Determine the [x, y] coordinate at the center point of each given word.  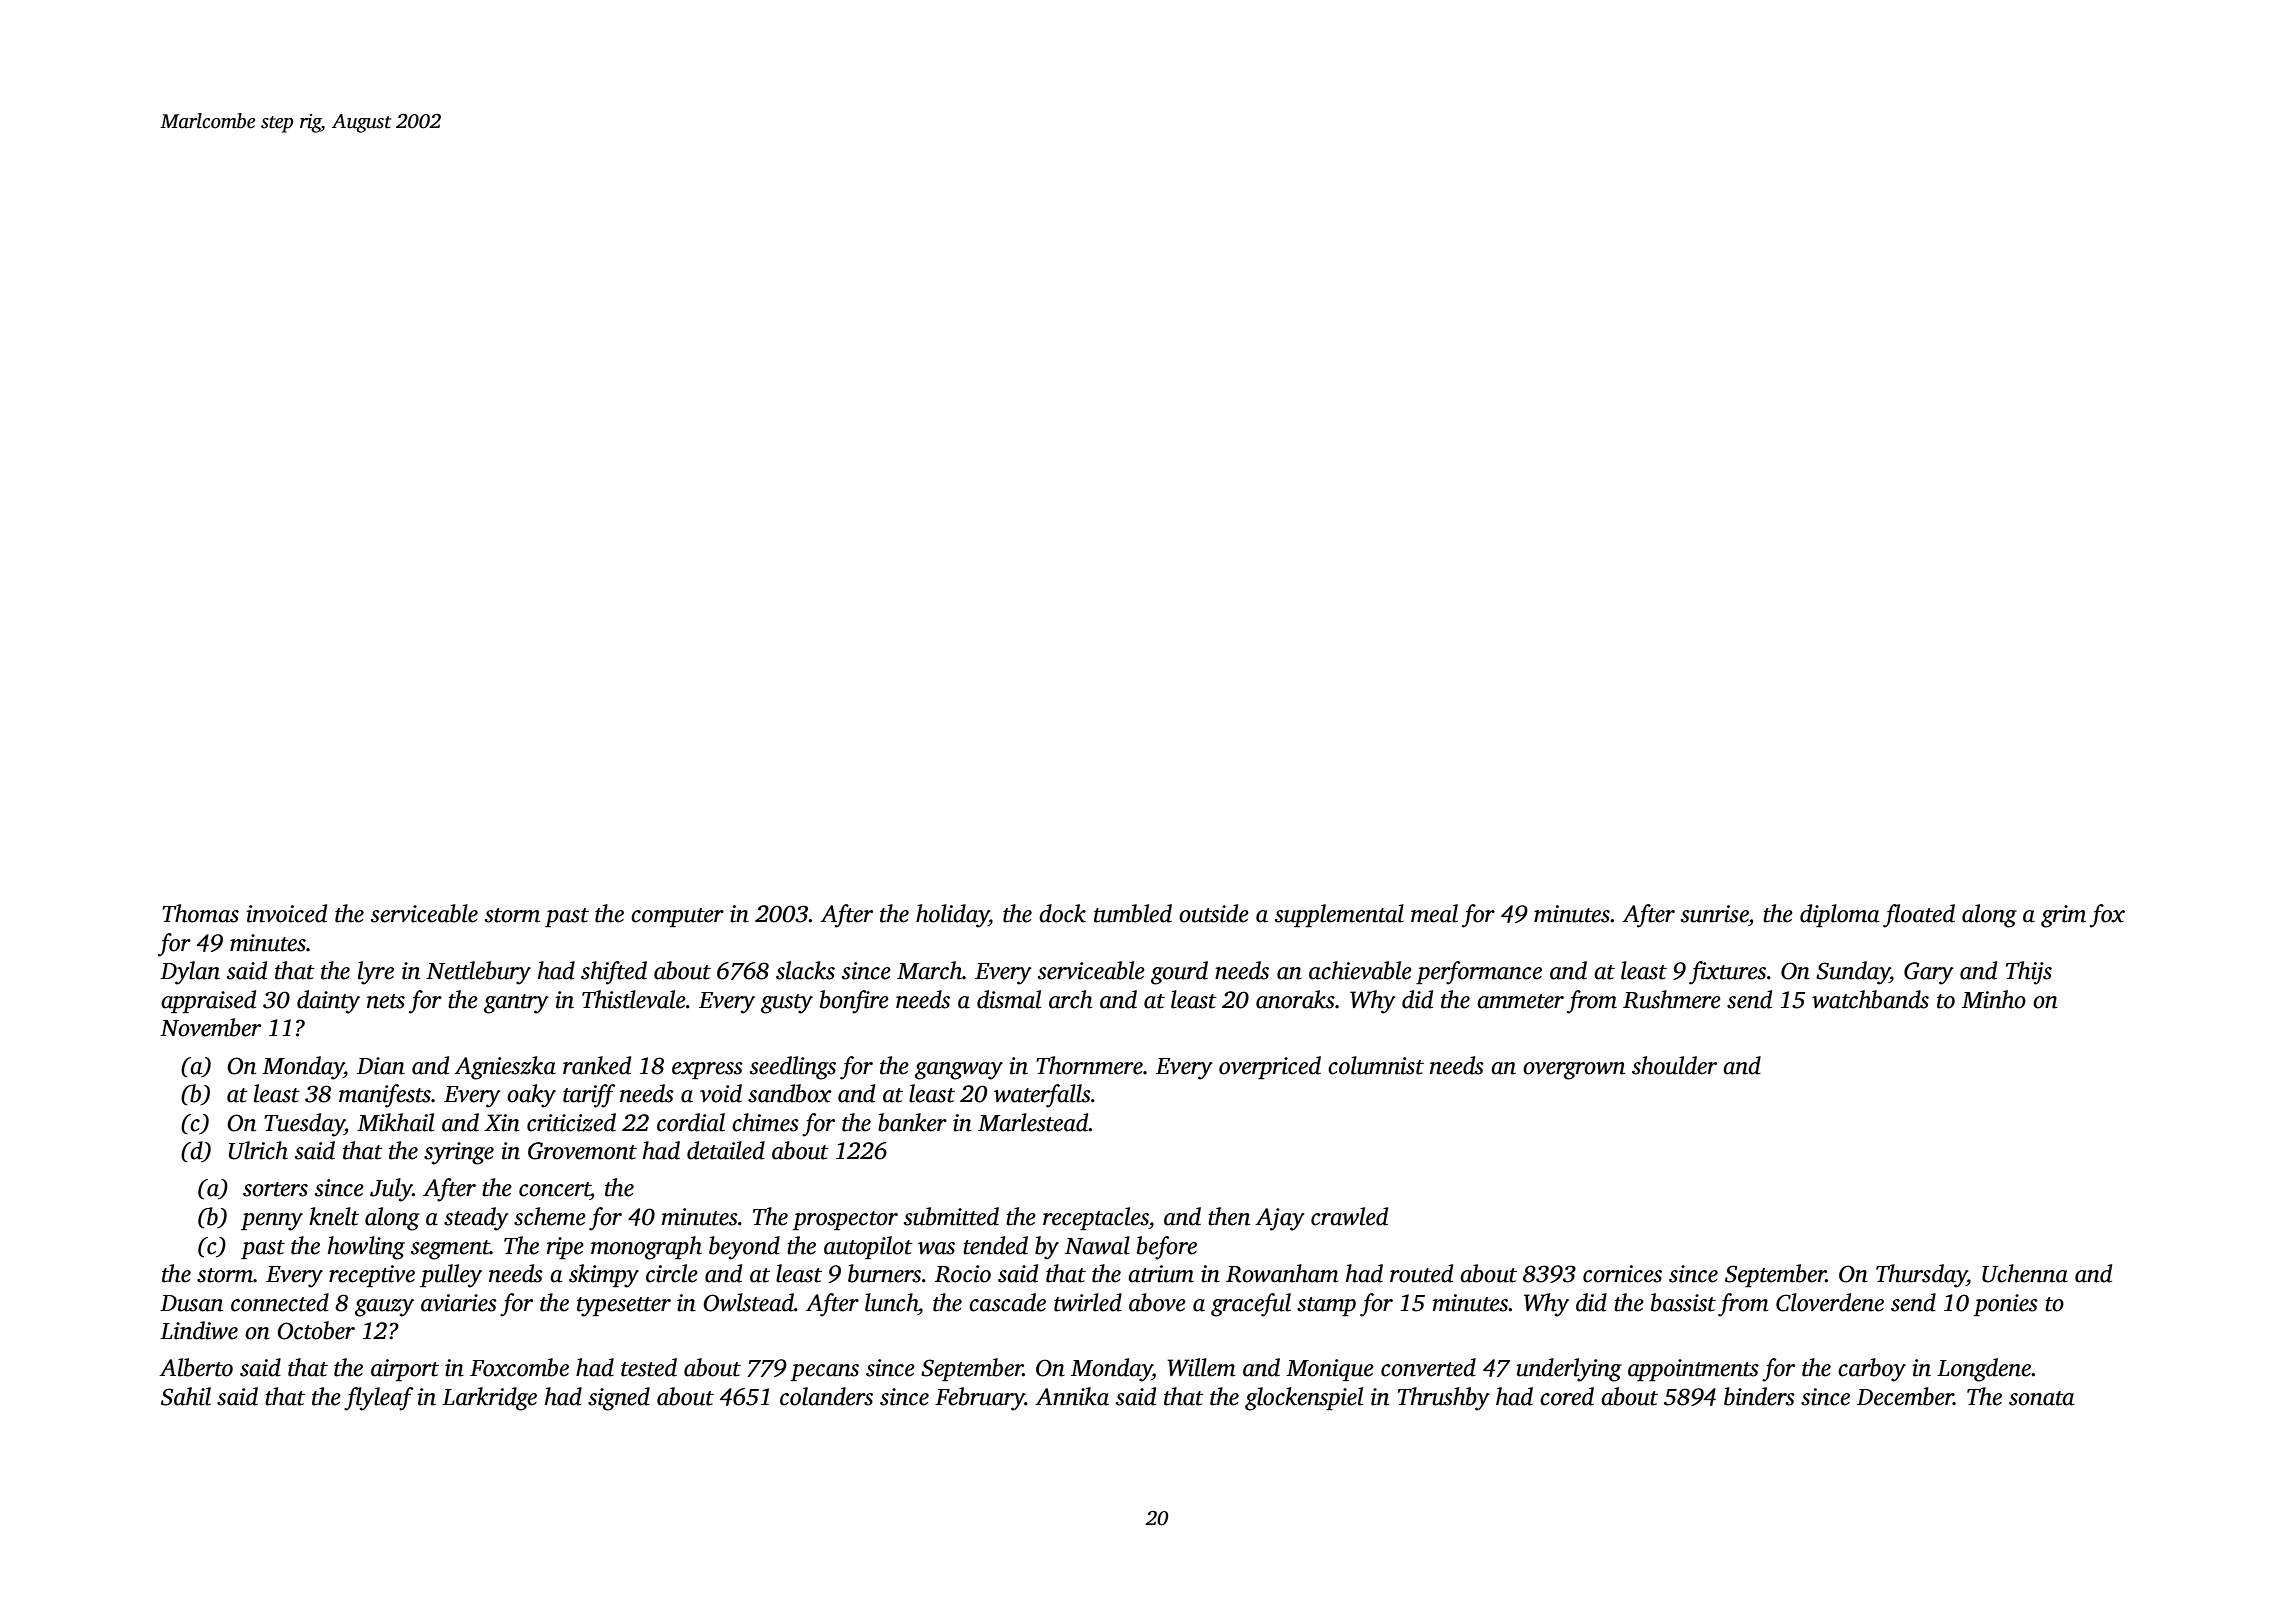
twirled [1088, 1302]
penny [272, 1222]
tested [649, 1367]
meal [1434, 913]
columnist [1376, 1065]
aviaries [459, 1303]
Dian [381, 1066]
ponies [2006, 1305]
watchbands [1870, 999]
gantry [516, 1004]
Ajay [1280, 1219]
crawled [1349, 1216]
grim [2063, 916]
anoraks [1295, 999]
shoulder [1674, 1065]
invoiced [286, 913]
